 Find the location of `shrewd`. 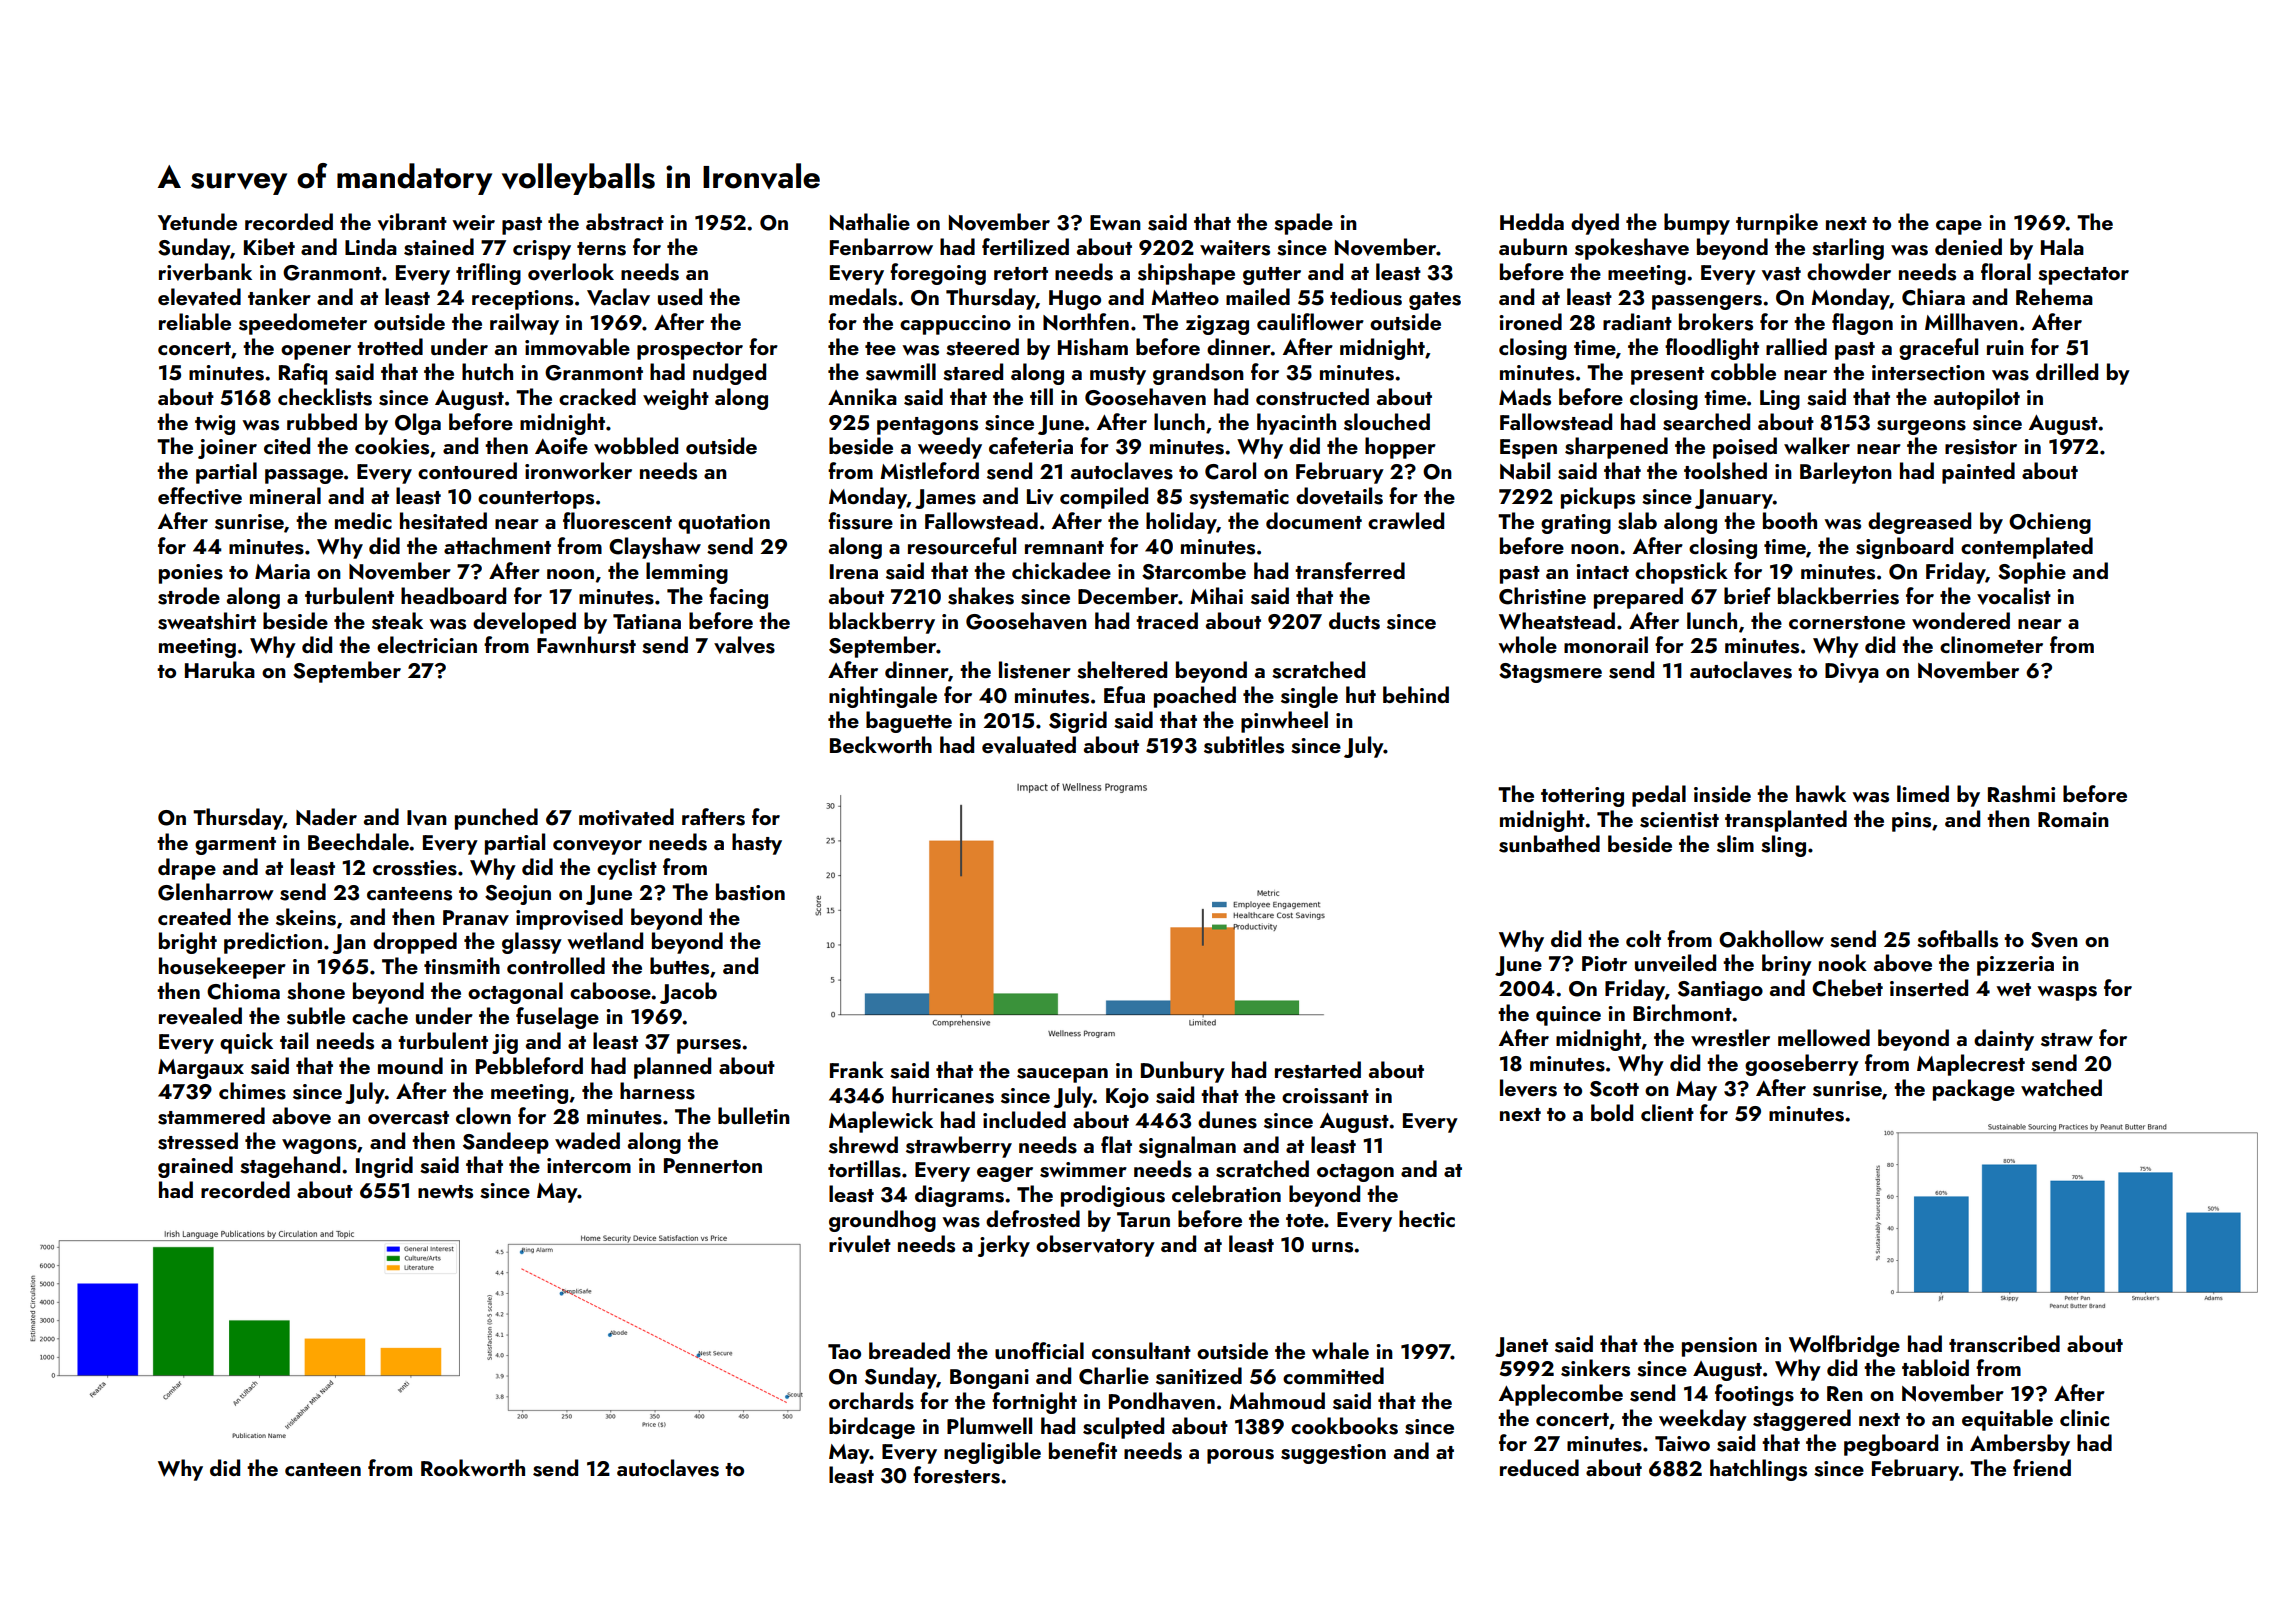

shrewd is located at coordinates (863, 1145).
